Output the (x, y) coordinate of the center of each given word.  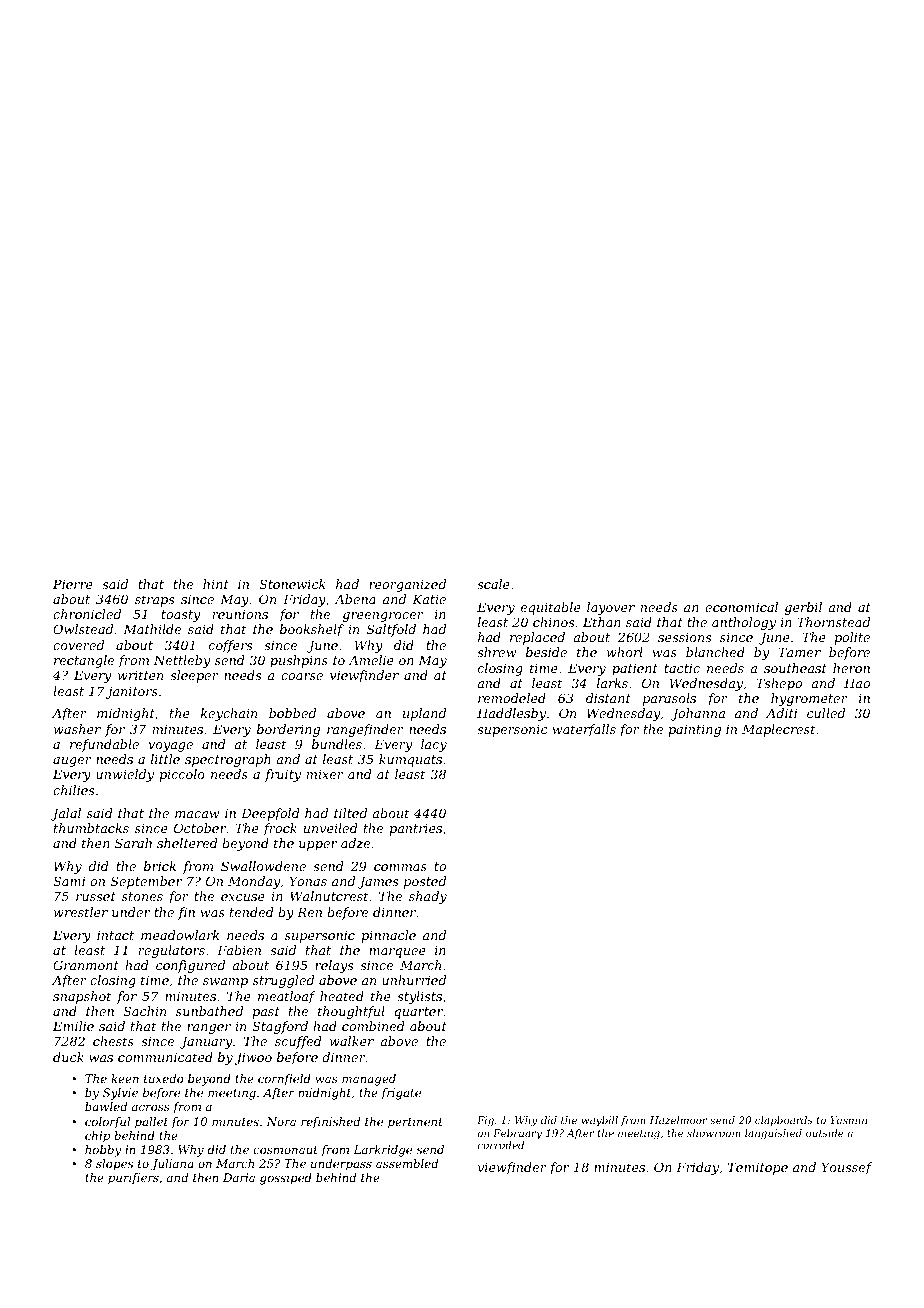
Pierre (73, 584)
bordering (288, 730)
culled (826, 713)
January (206, 1042)
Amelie (371, 660)
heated (342, 996)
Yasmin (848, 1120)
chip (97, 1137)
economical (741, 607)
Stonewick (292, 584)
